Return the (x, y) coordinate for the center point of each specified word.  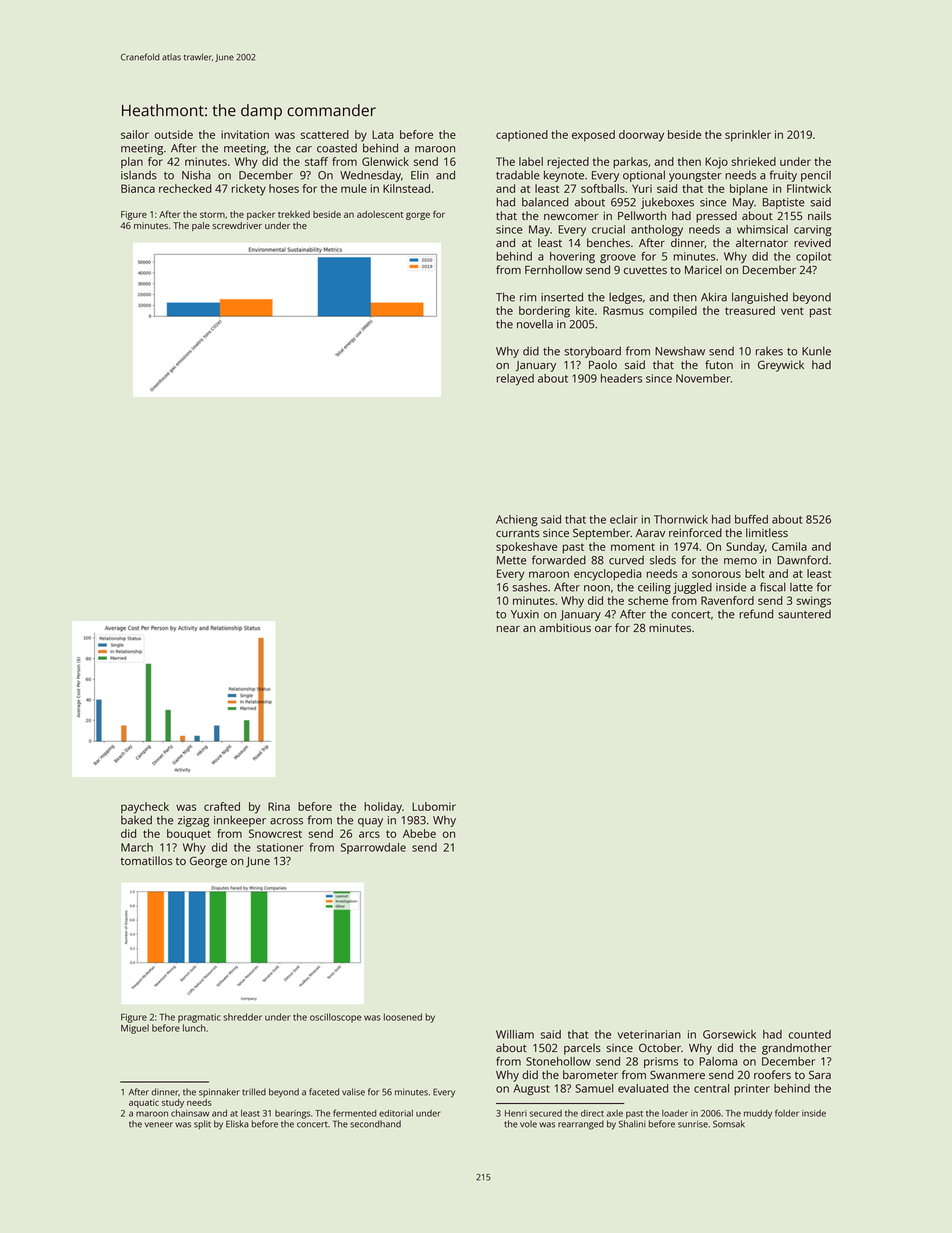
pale (201, 226)
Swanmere (677, 1074)
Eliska (237, 1124)
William (515, 1034)
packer (261, 215)
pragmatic (199, 1018)
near (508, 629)
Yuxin (525, 614)
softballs (603, 188)
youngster (695, 177)
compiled (673, 311)
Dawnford (802, 560)
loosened (403, 1017)
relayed (515, 379)
